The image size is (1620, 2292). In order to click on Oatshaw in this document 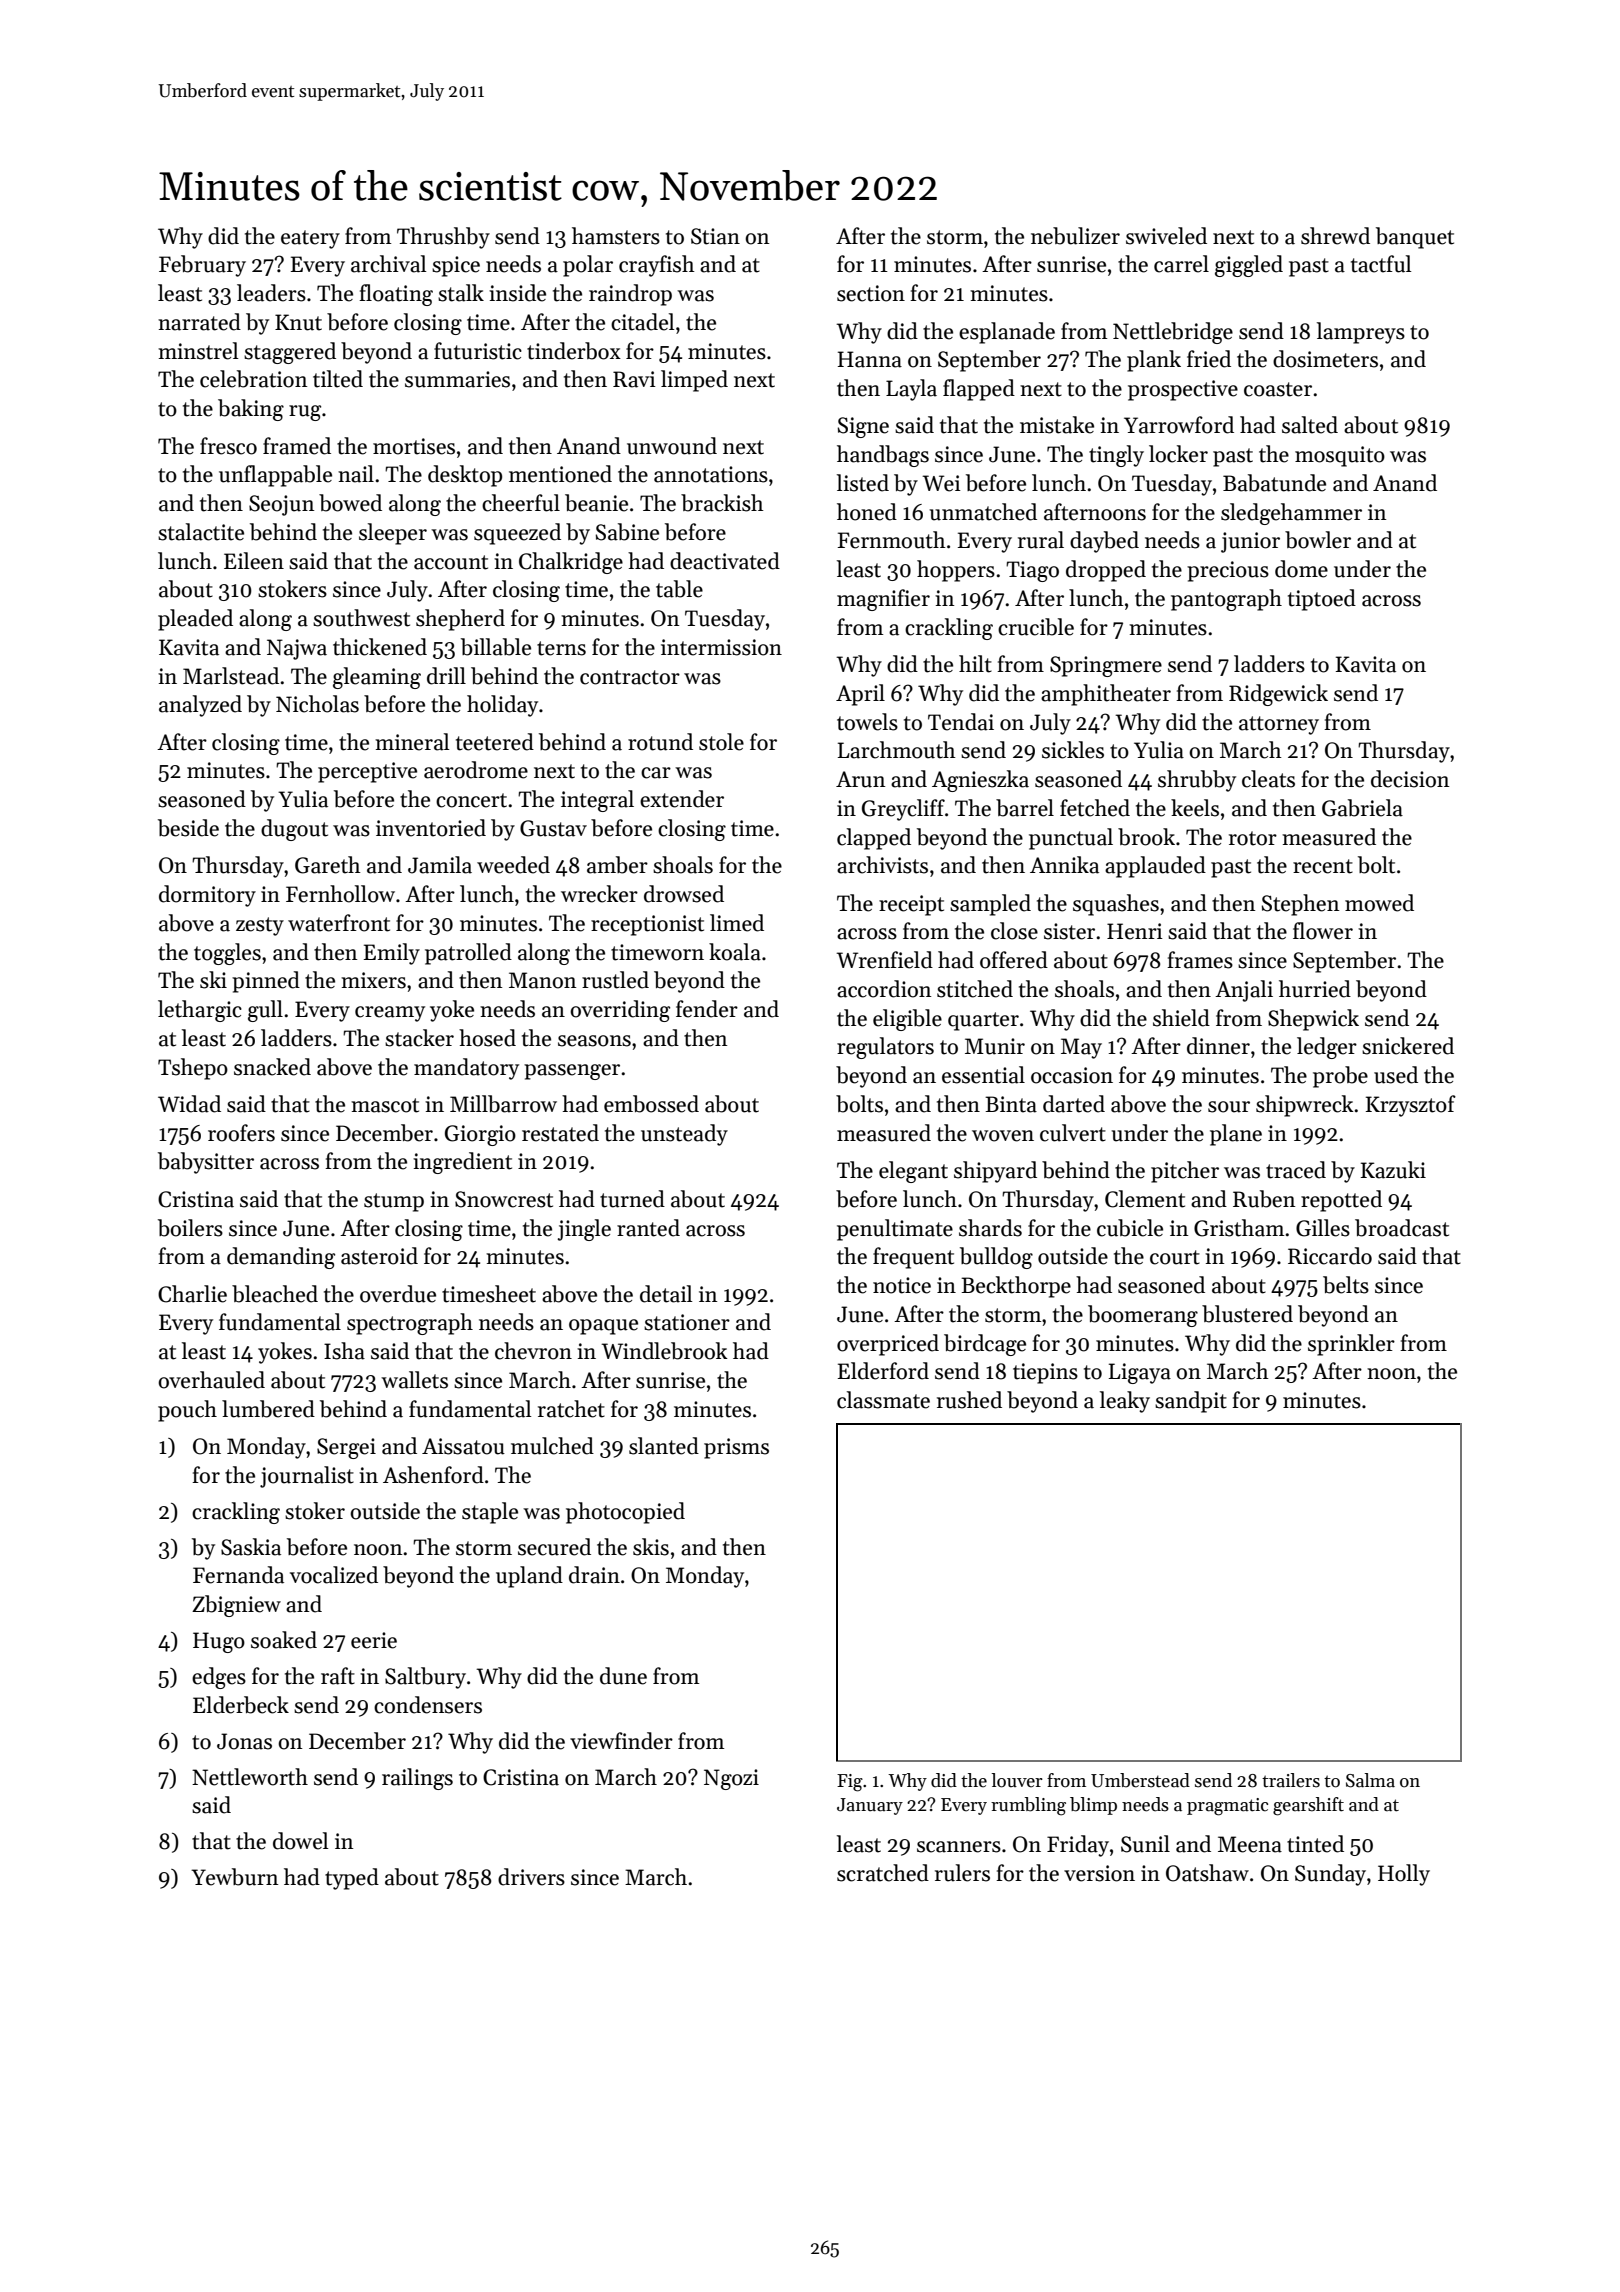, I will do `click(1207, 1873)`.
